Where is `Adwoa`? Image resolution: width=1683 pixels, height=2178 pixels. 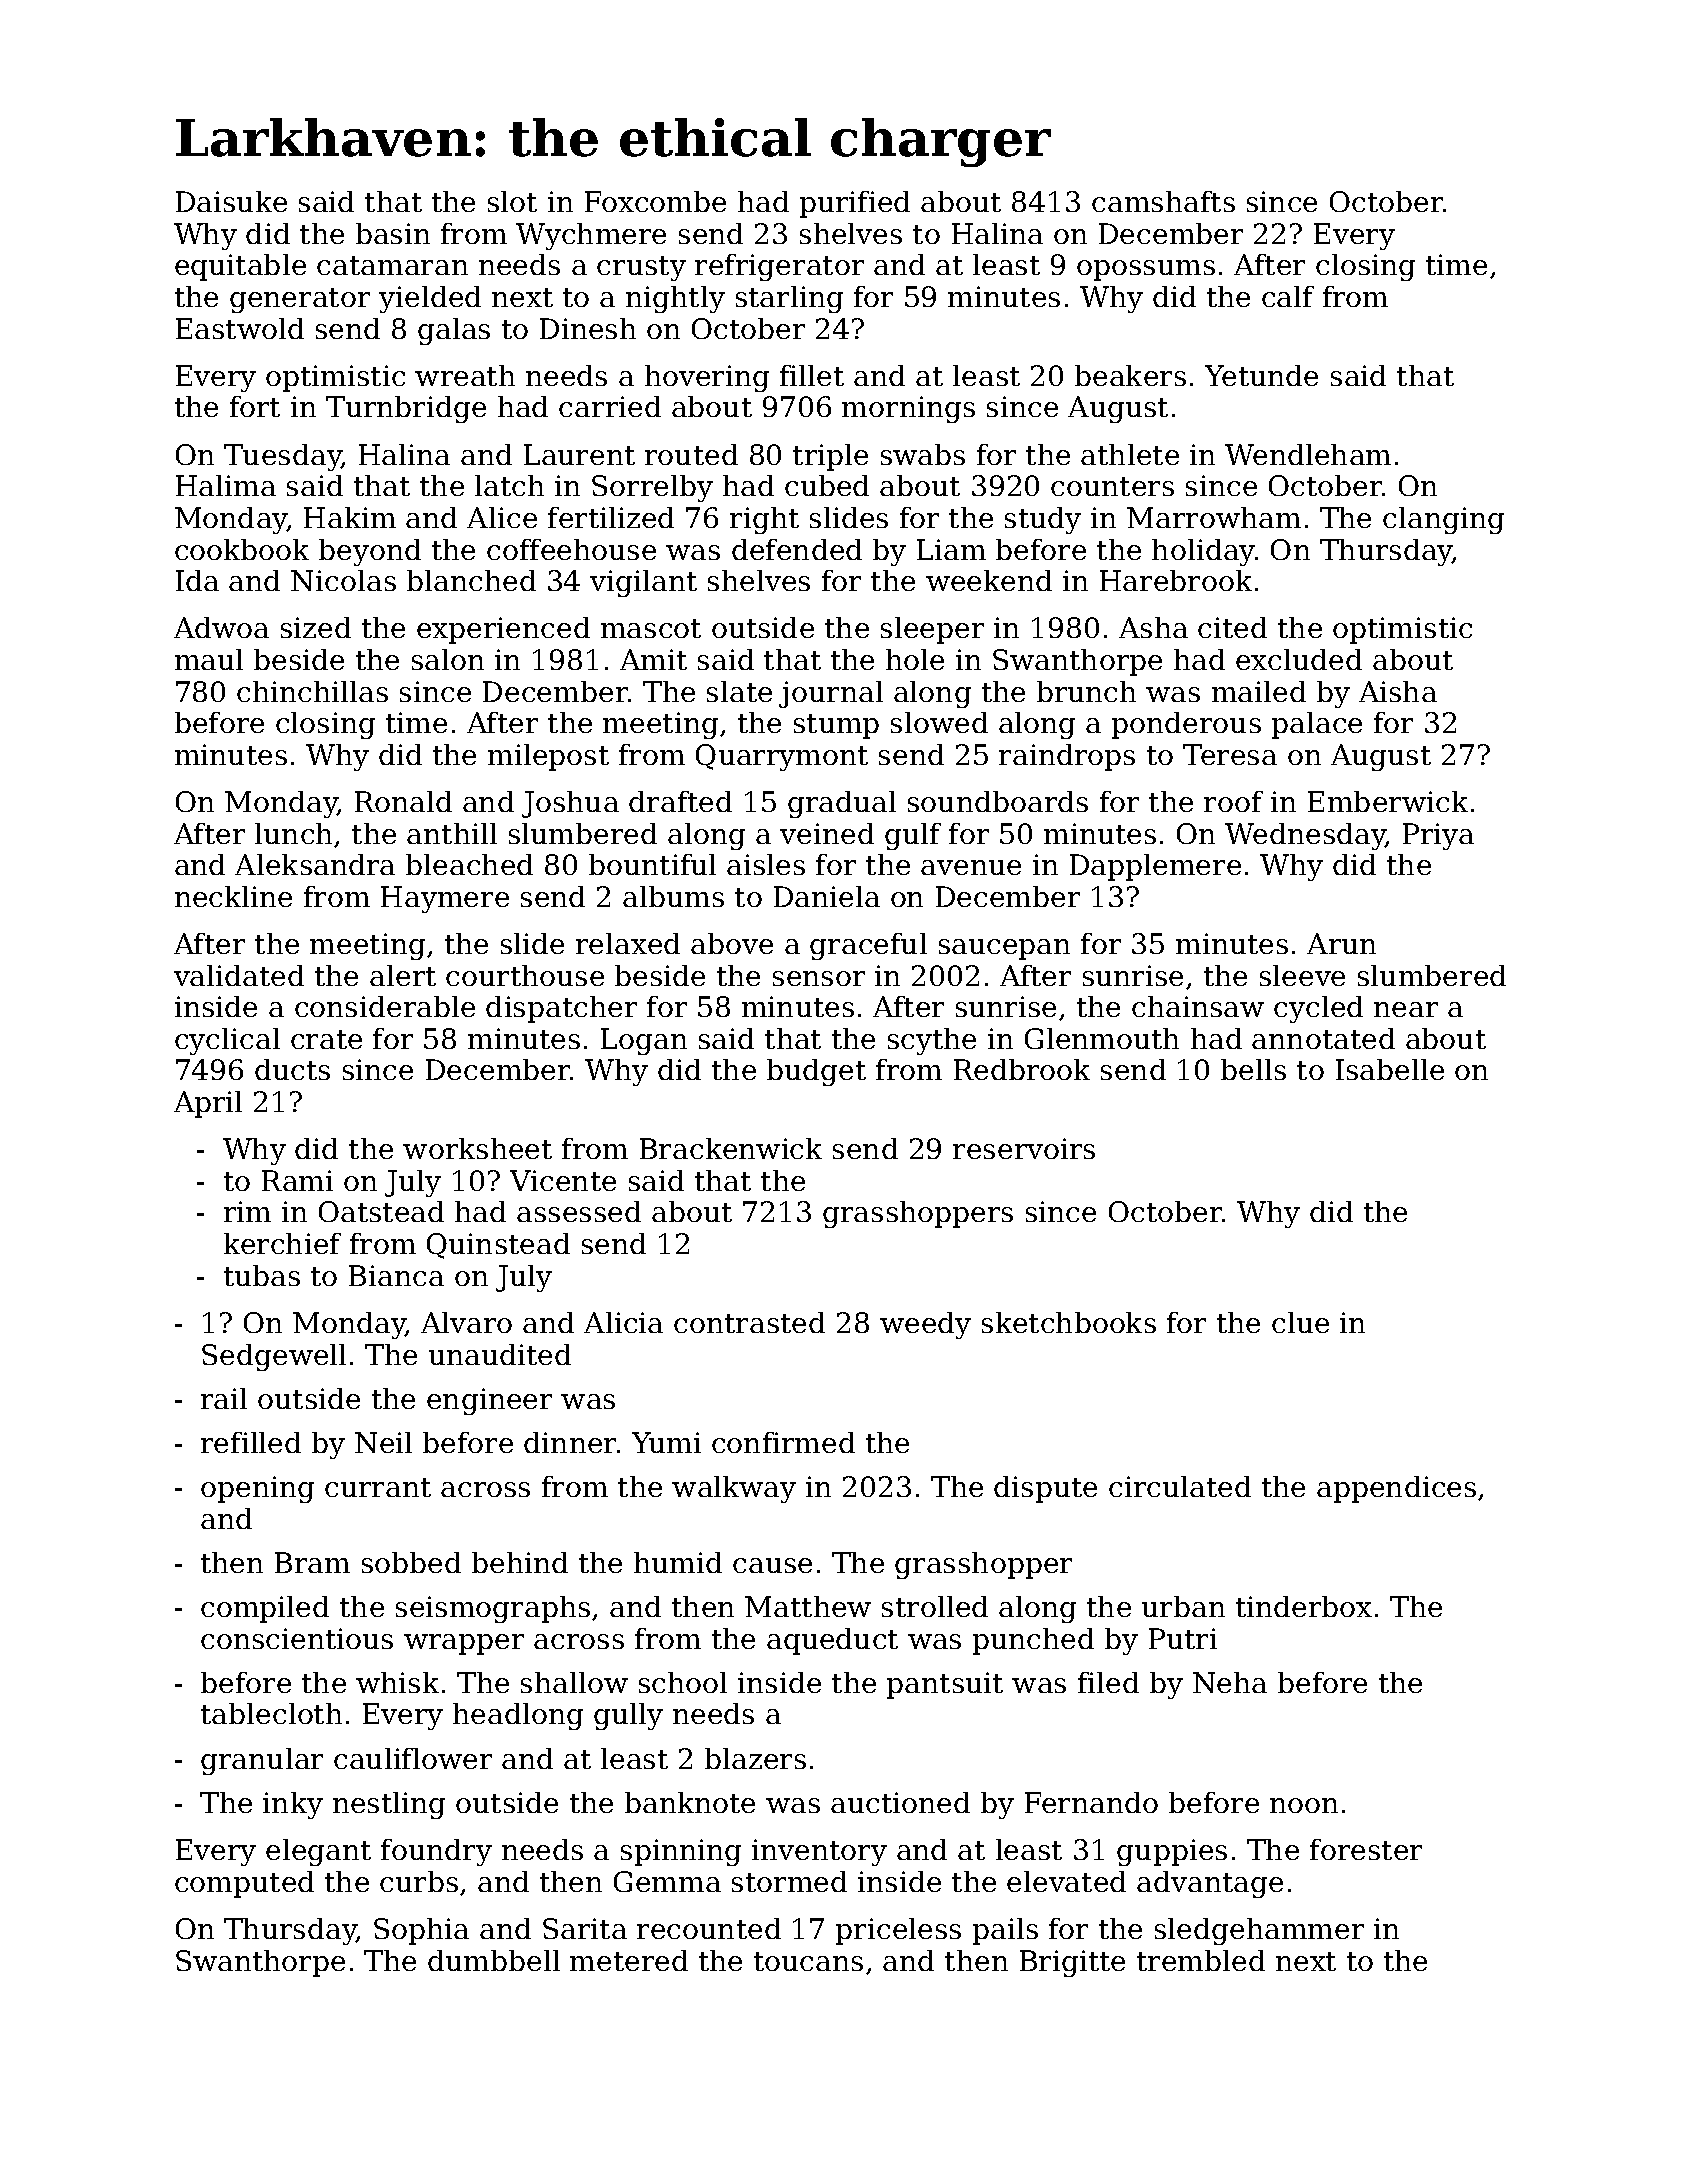 Adwoa is located at coordinates (221, 627).
